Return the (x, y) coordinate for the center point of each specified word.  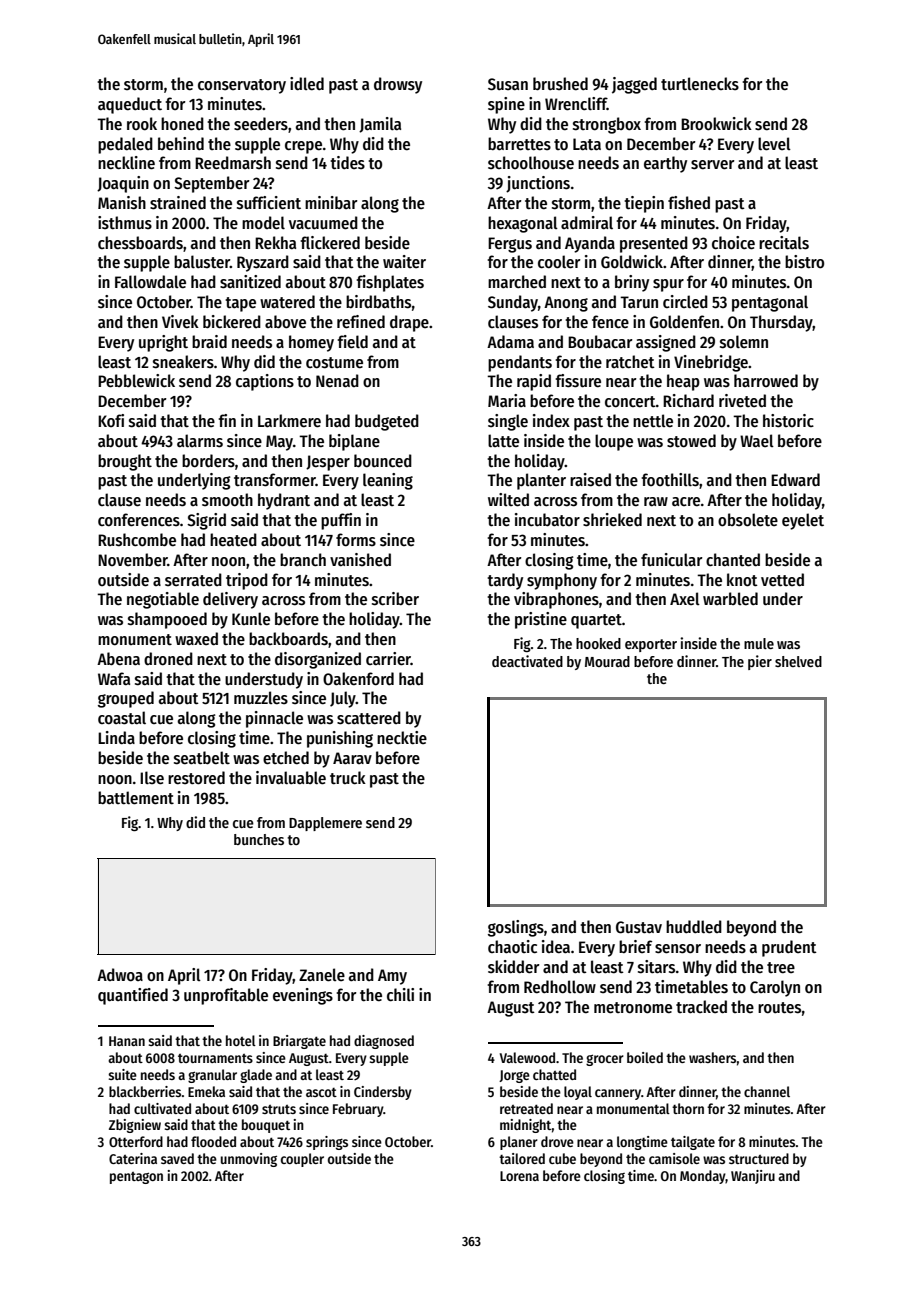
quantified (133, 996)
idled (307, 84)
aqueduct (130, 105)
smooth (227, 500)
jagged (634, 85)
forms (356, 540)
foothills (670, 480)
